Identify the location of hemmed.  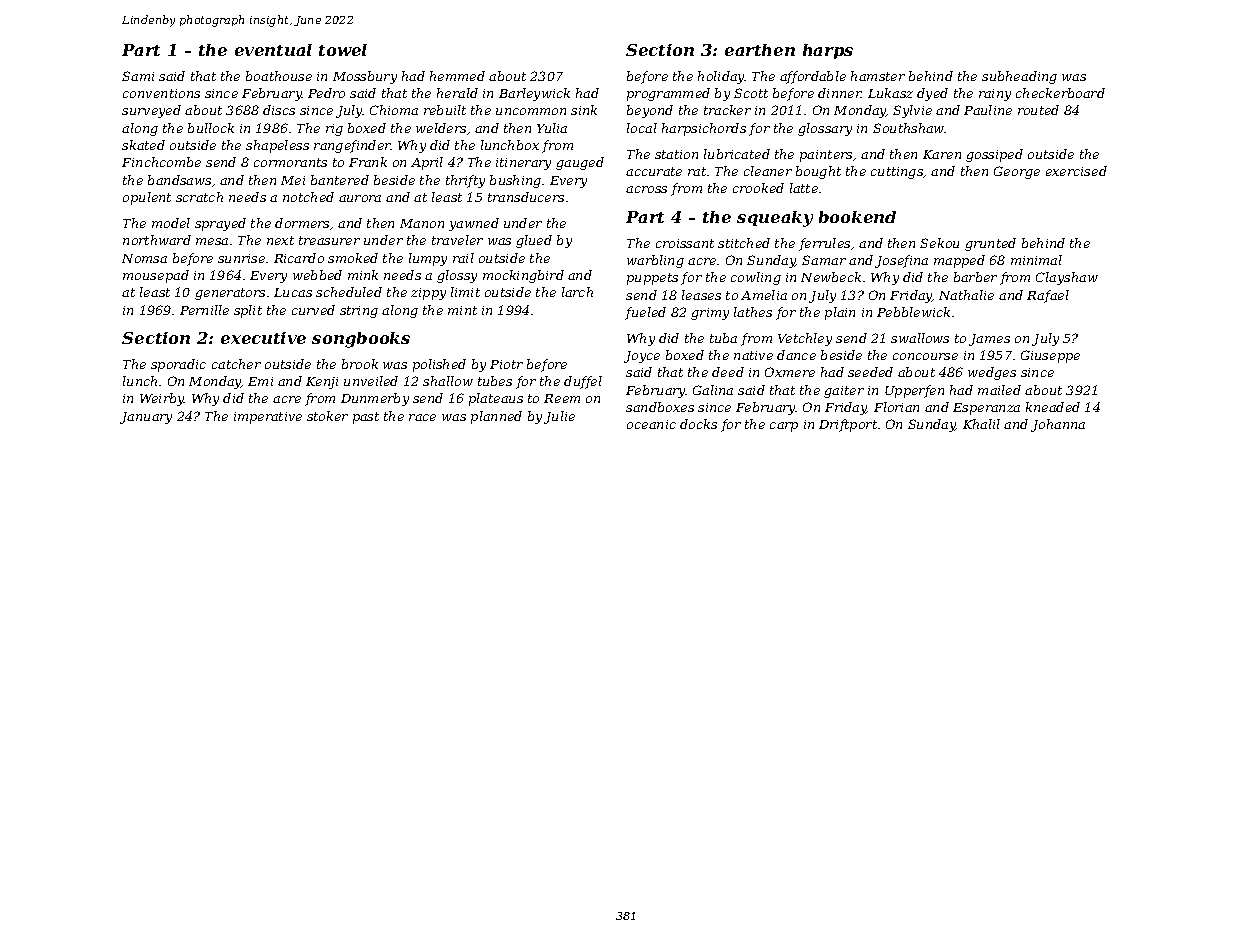
(457, 76).
